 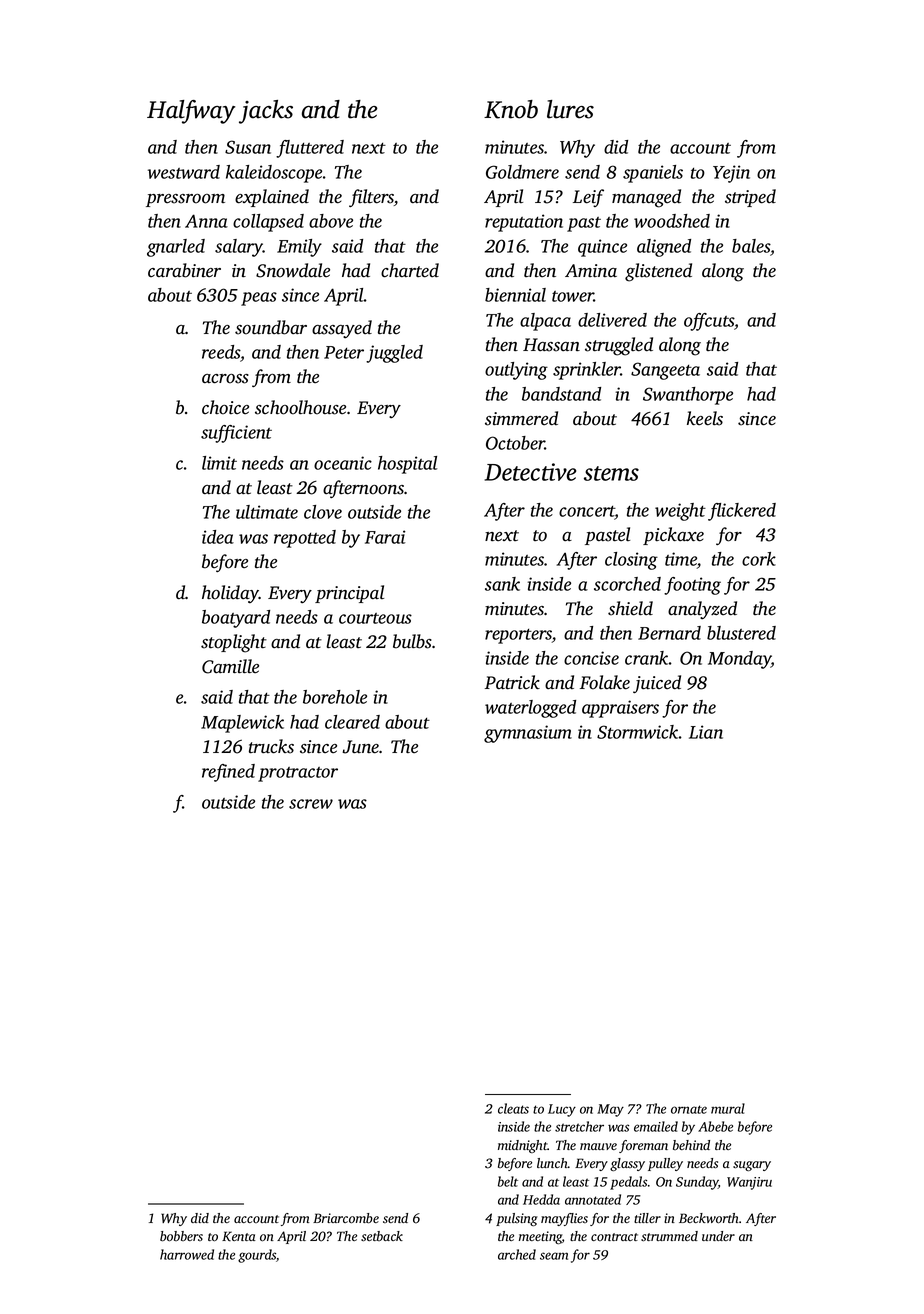 I want to click on Anna, so click(x=206, y=221).
